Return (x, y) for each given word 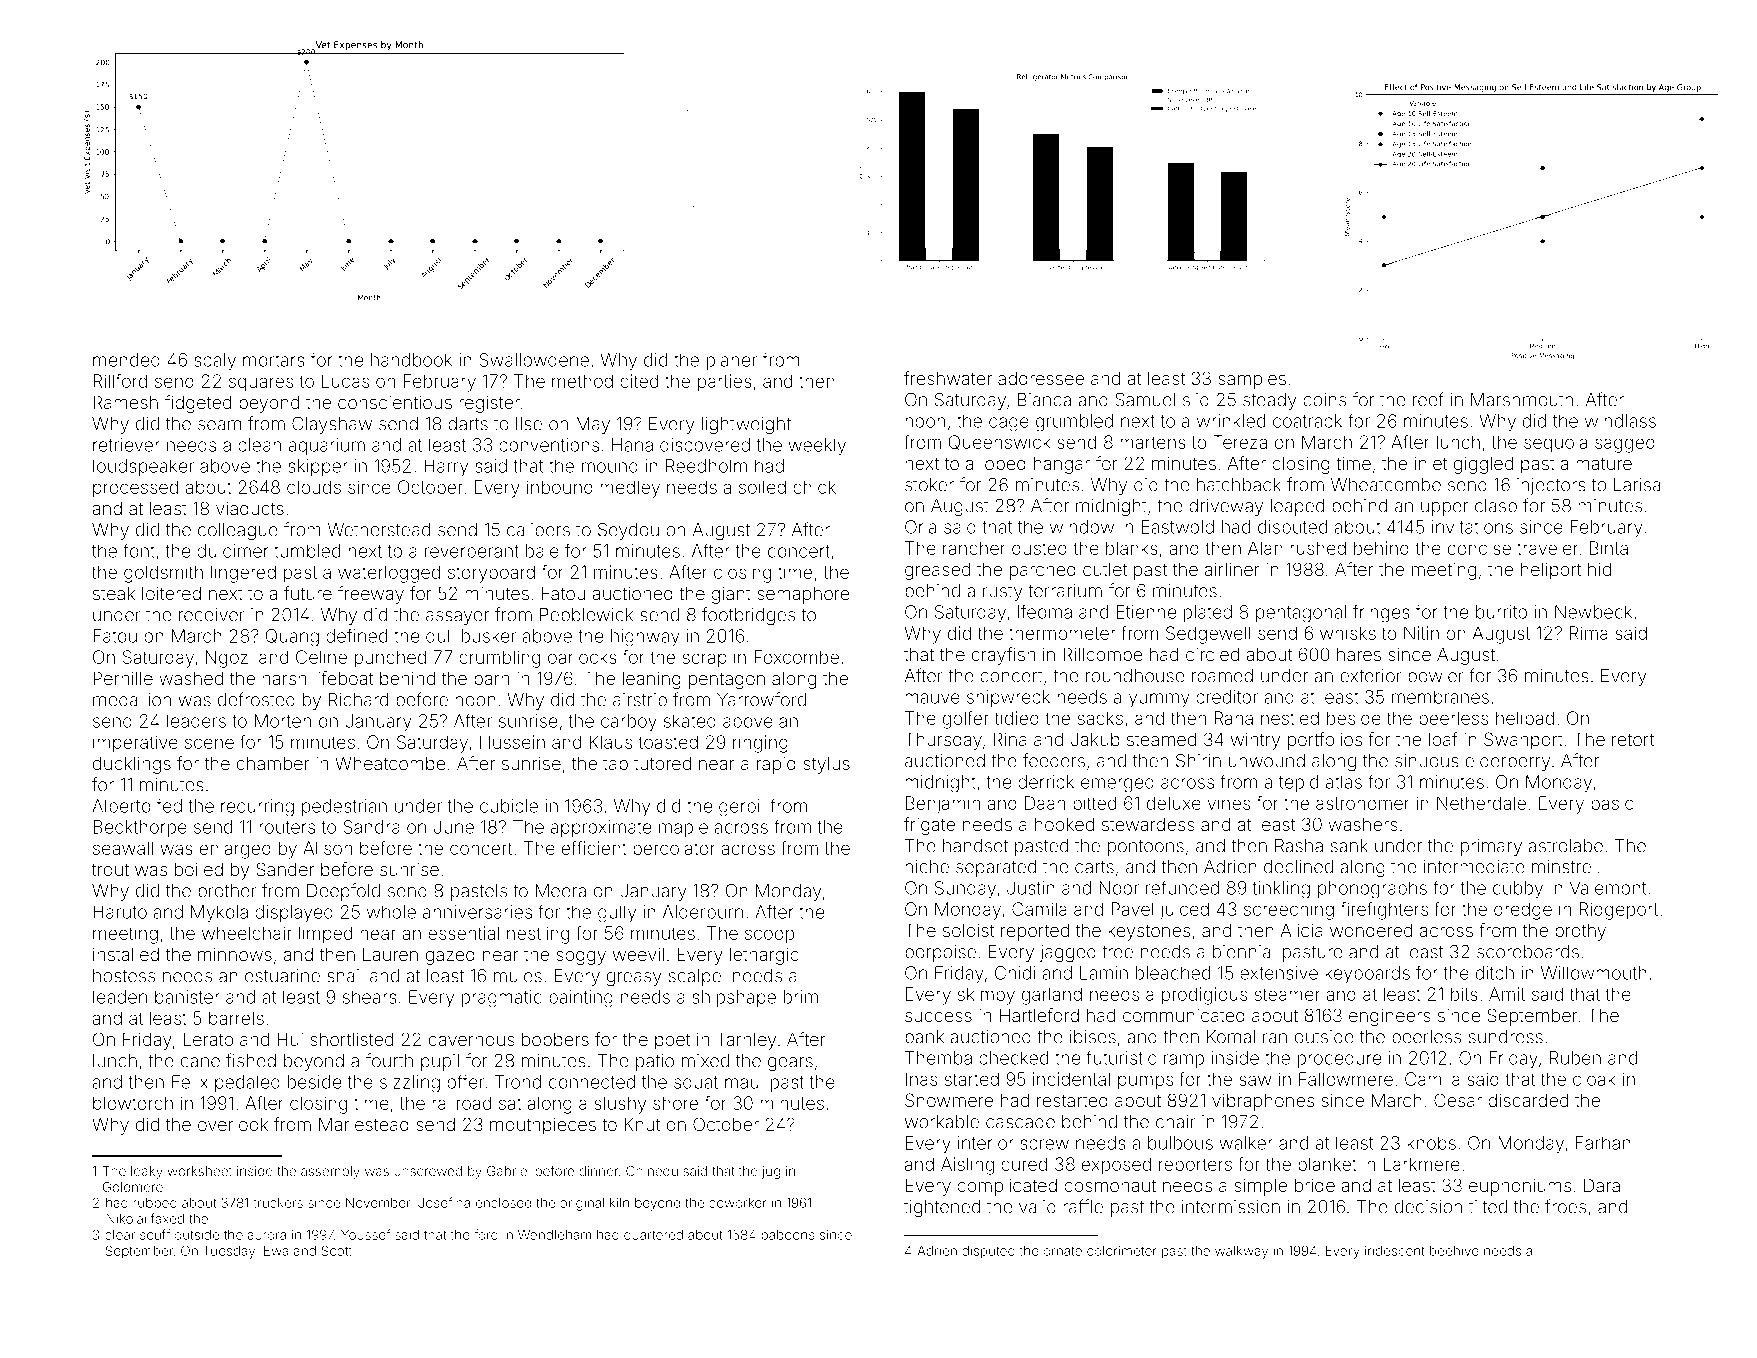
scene (209, 743)
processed (135, 489)
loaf (1443, 739)
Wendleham (554, 1235)
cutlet (1105, 569)
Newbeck (1593, 612)
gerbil (741, 808)
